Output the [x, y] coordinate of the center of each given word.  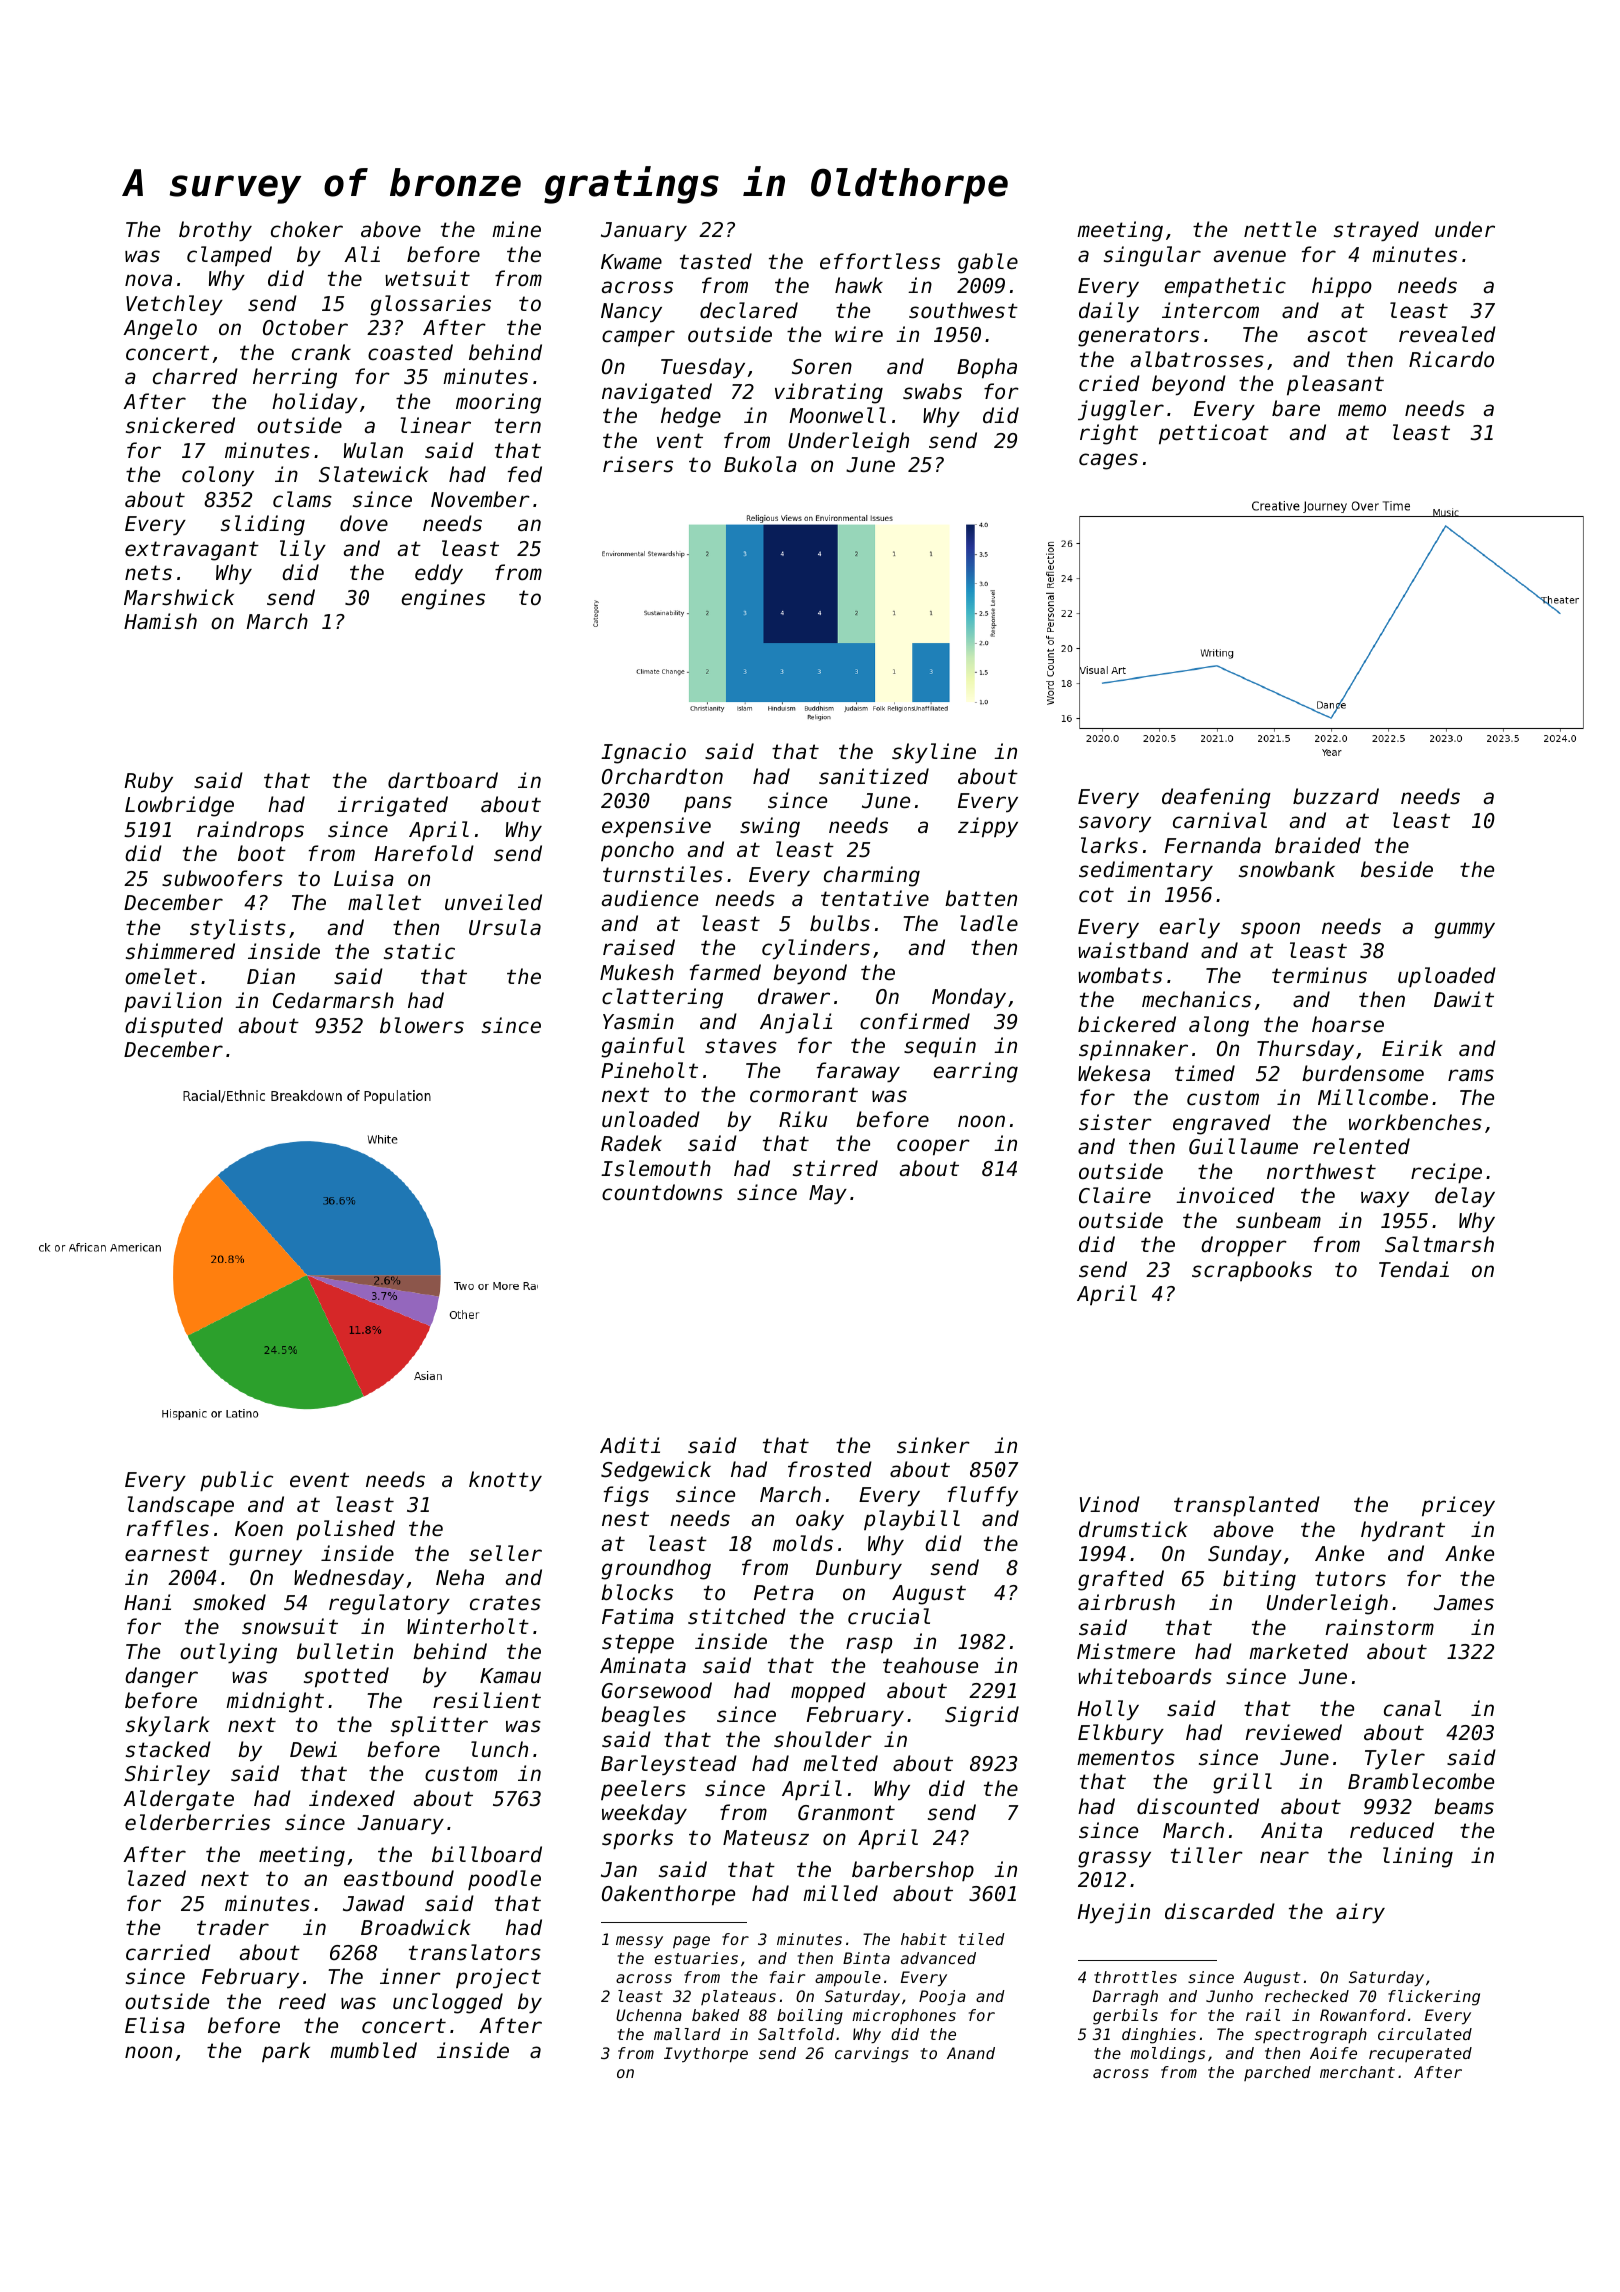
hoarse [1348, 1024]
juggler [1121, 410]
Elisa [155, 2025]
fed [525, 474]
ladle [989, 923]
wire [859, 334]
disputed [174, 1027]
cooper [933, 1147]
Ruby [148, 782]
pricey [1458, 1506]
